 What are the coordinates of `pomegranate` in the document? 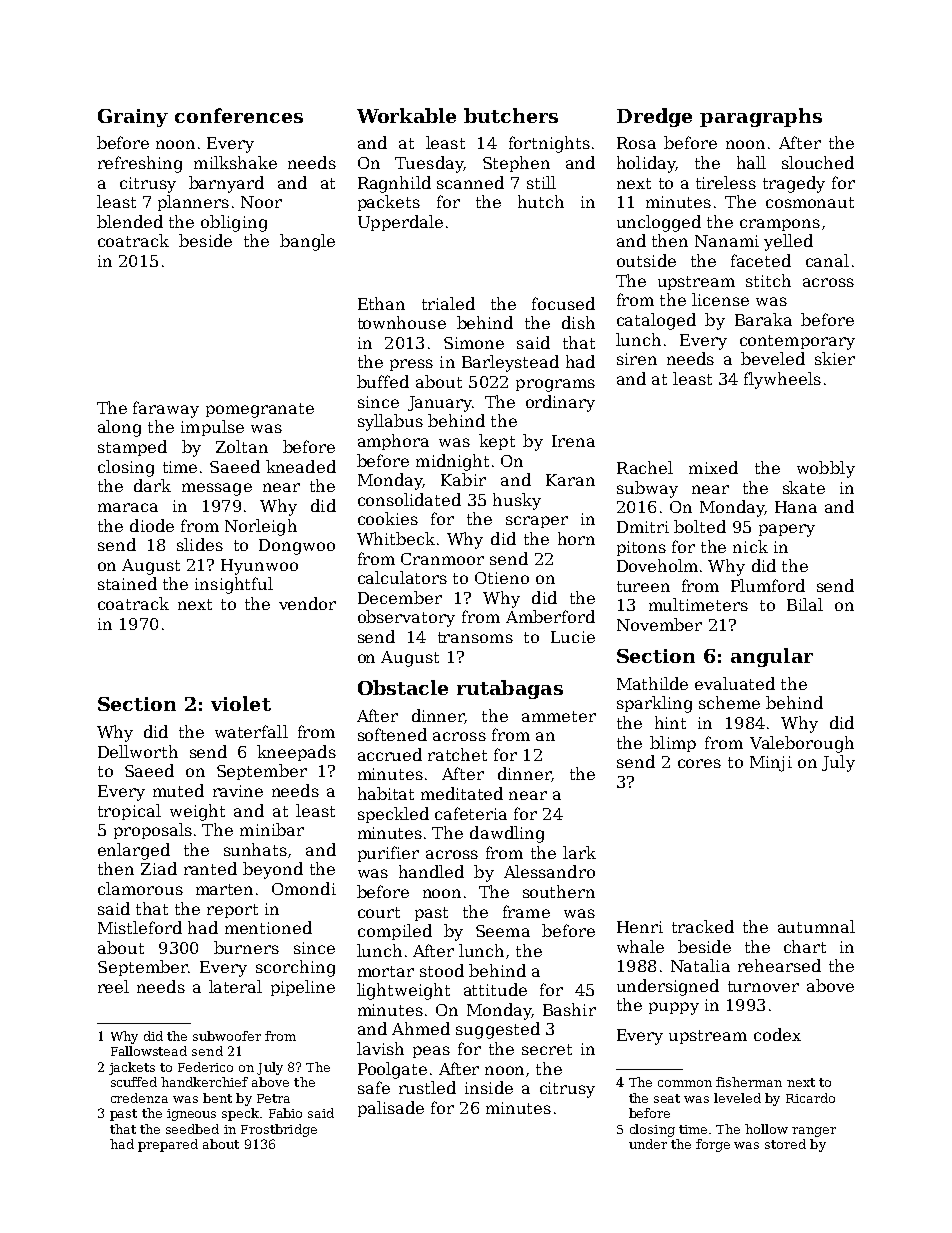 It's located at (260, 410).
